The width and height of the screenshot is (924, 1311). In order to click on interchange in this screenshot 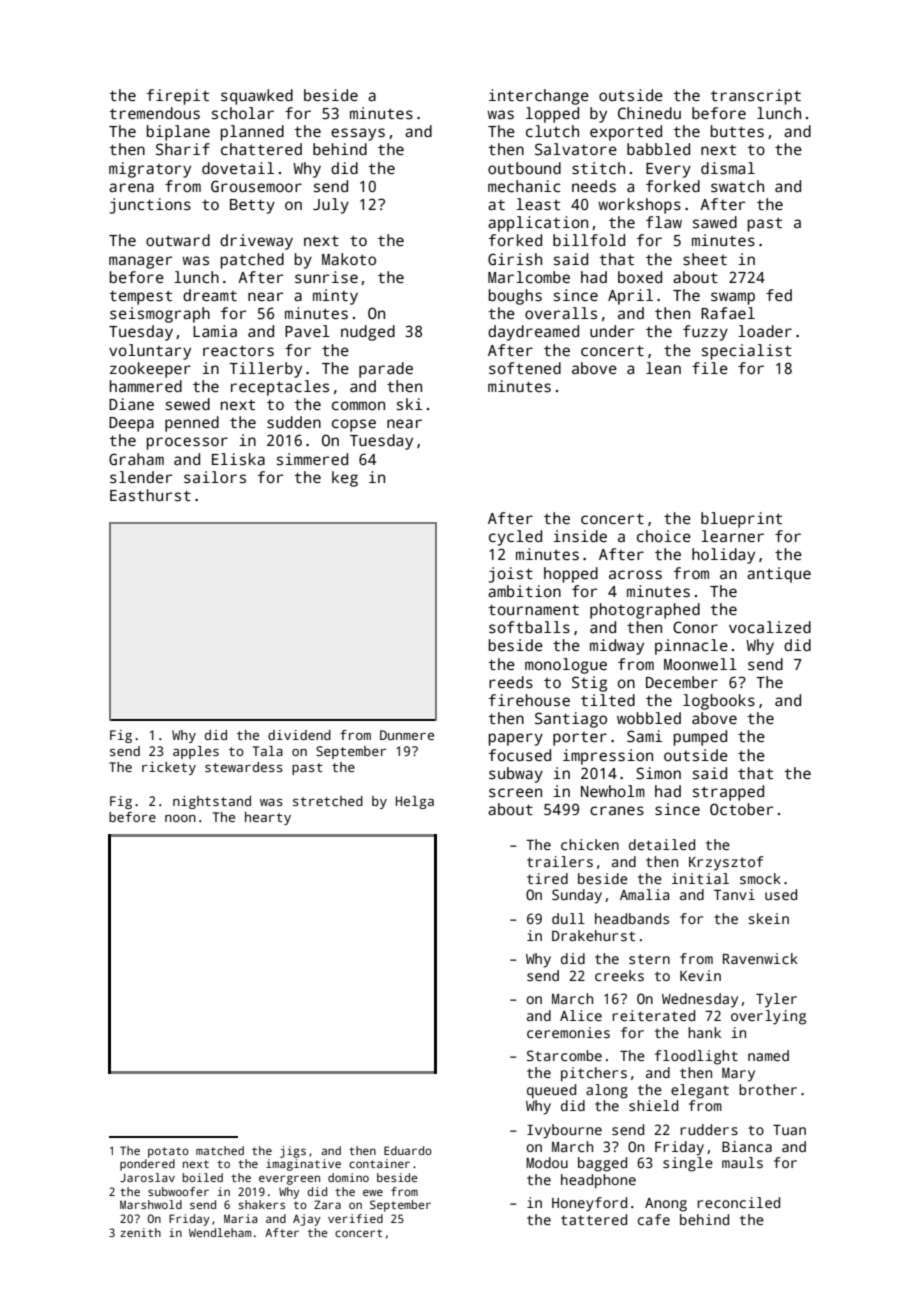, I will do `click(539, 97)`.
